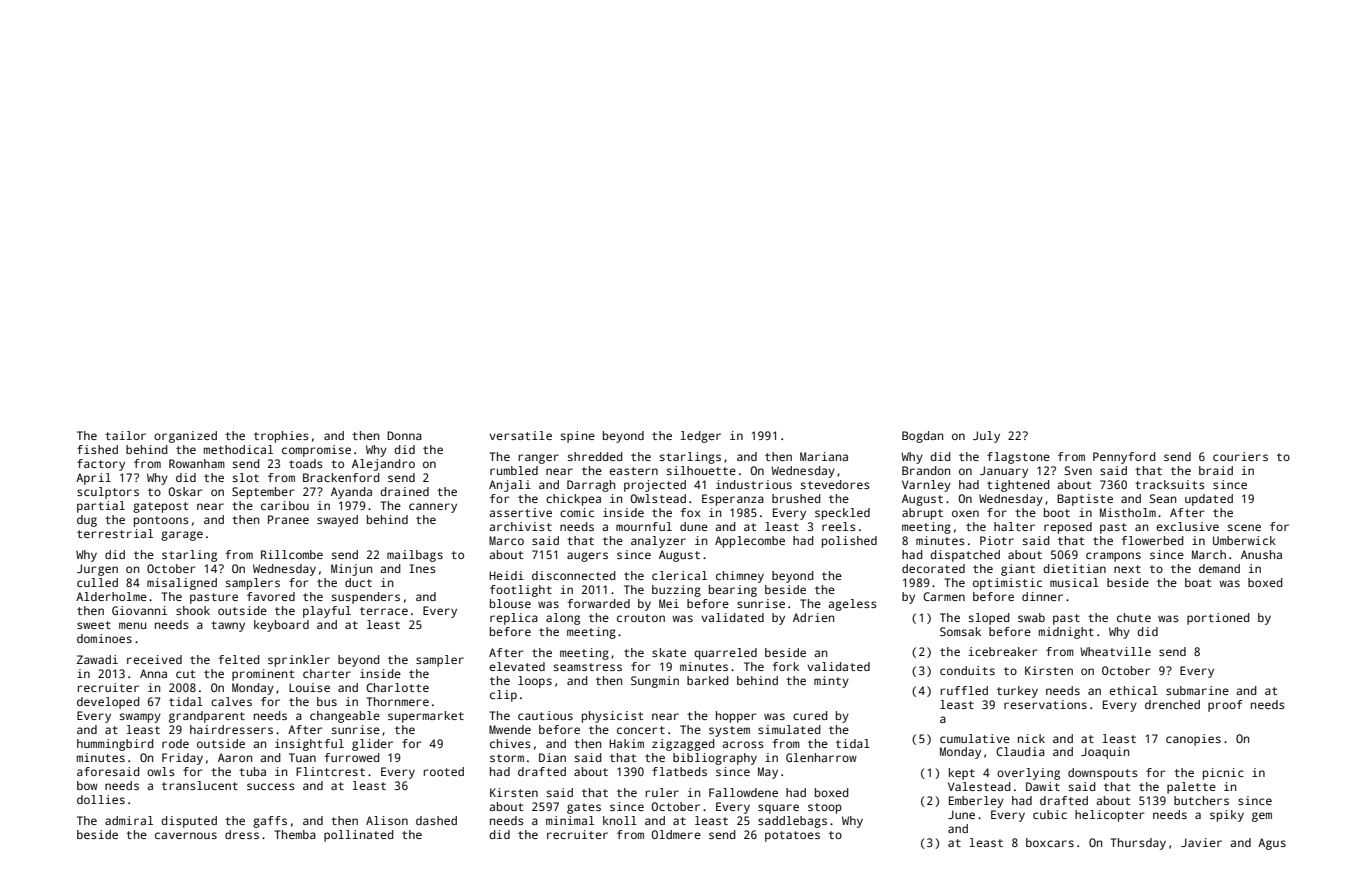 This page has height=887, width=1372. What do you see at coordinates (725, 654) in the page?
I see `quarreled` at bounding box center [725, 654].
